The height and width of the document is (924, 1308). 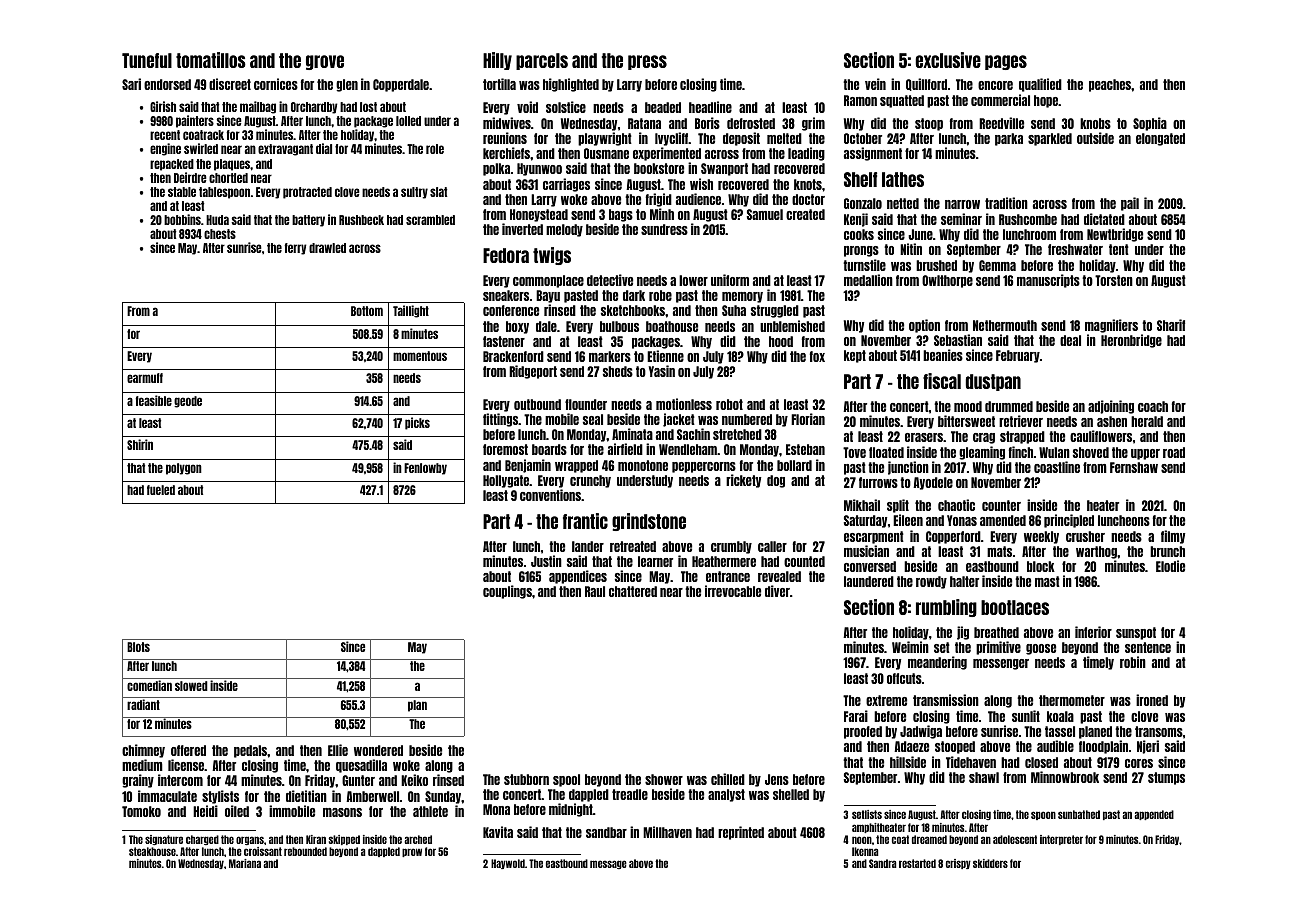 What do you see at coordinates (195, 121) in the document?
I see `painters` at bounding box center [195, 121].
